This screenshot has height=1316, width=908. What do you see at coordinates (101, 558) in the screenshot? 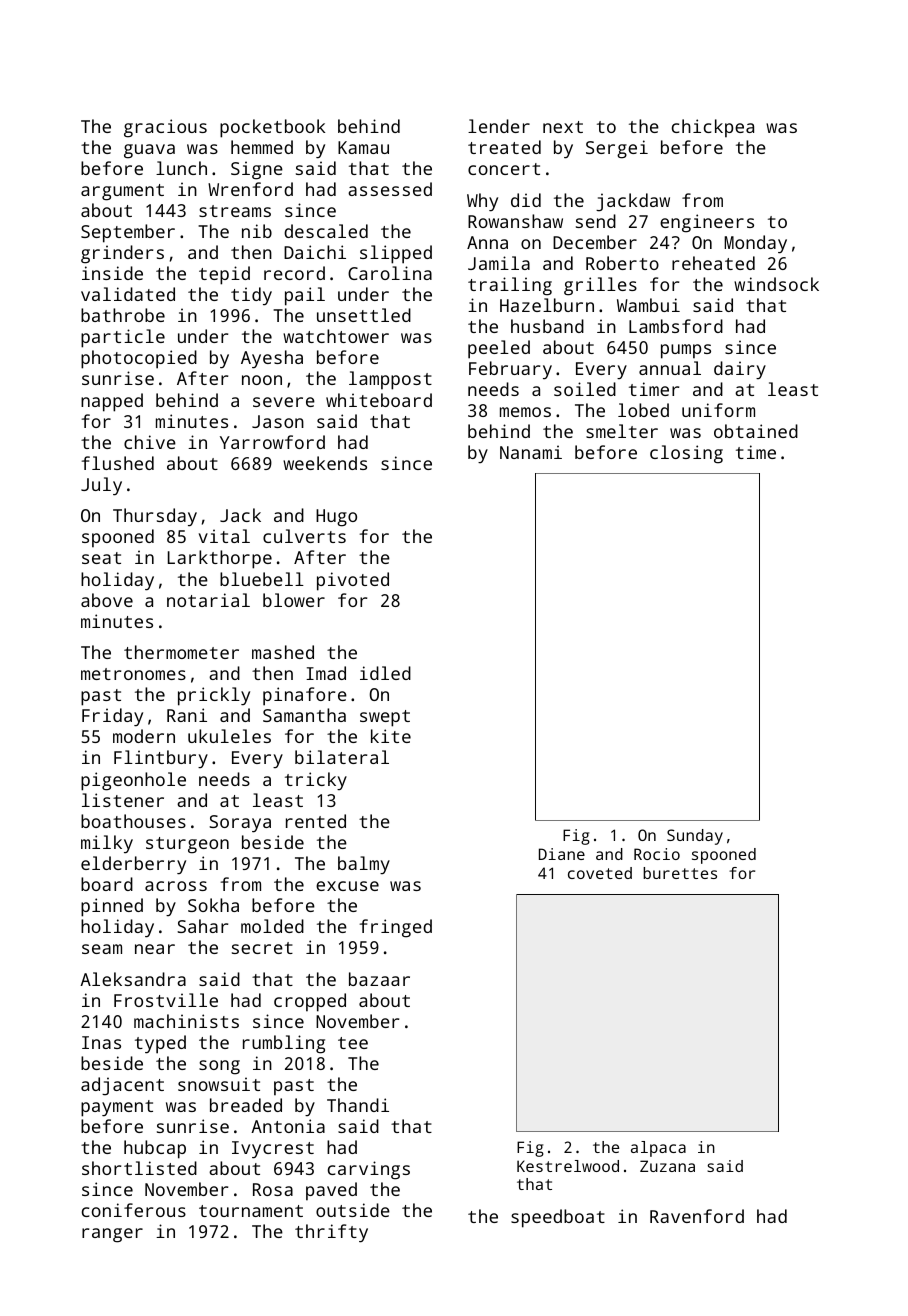
I see `seat` at bounding box center [101, 558].
